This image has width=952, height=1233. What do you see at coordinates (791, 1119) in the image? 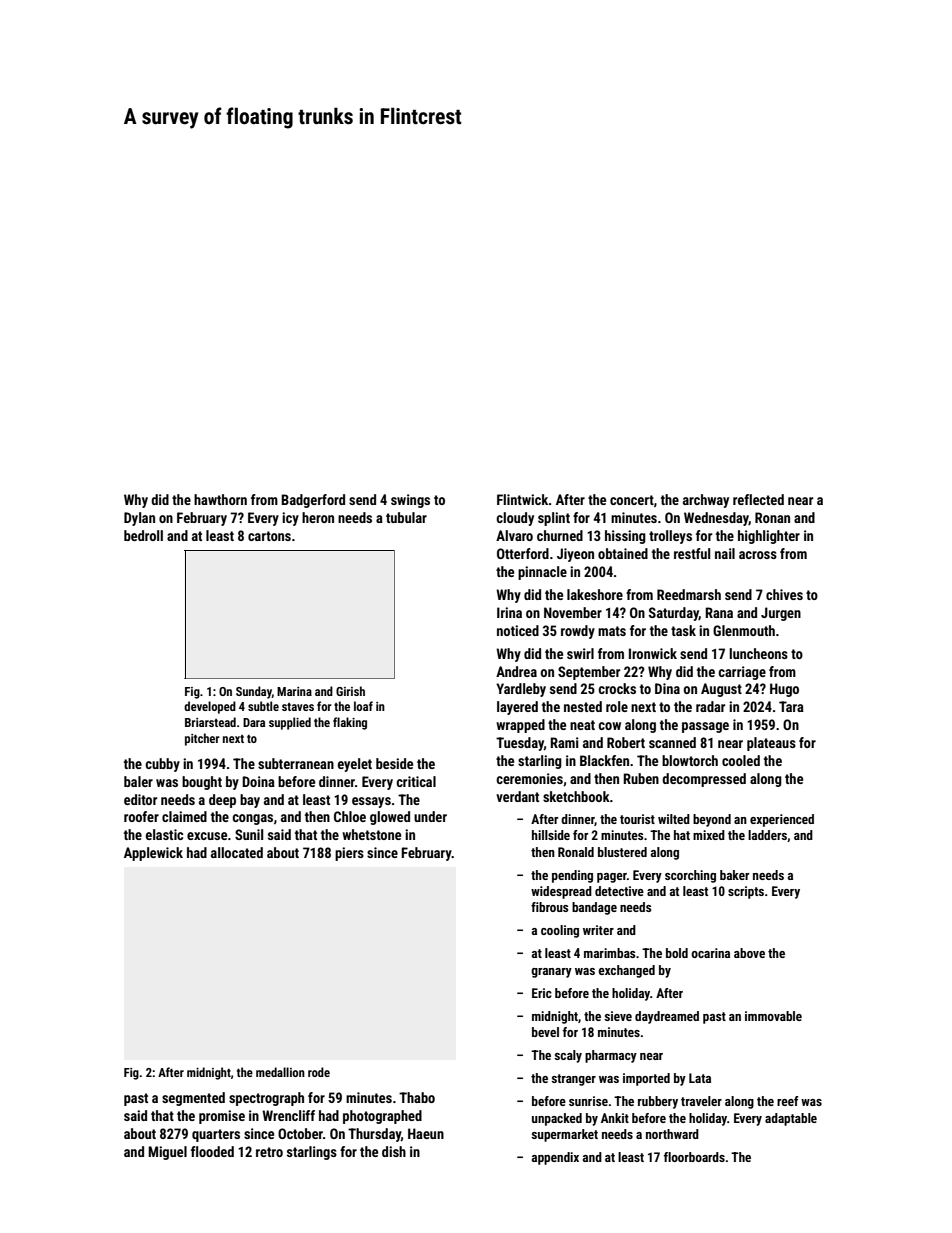
I see `adaptable` at bounding box center [791, 1119].
